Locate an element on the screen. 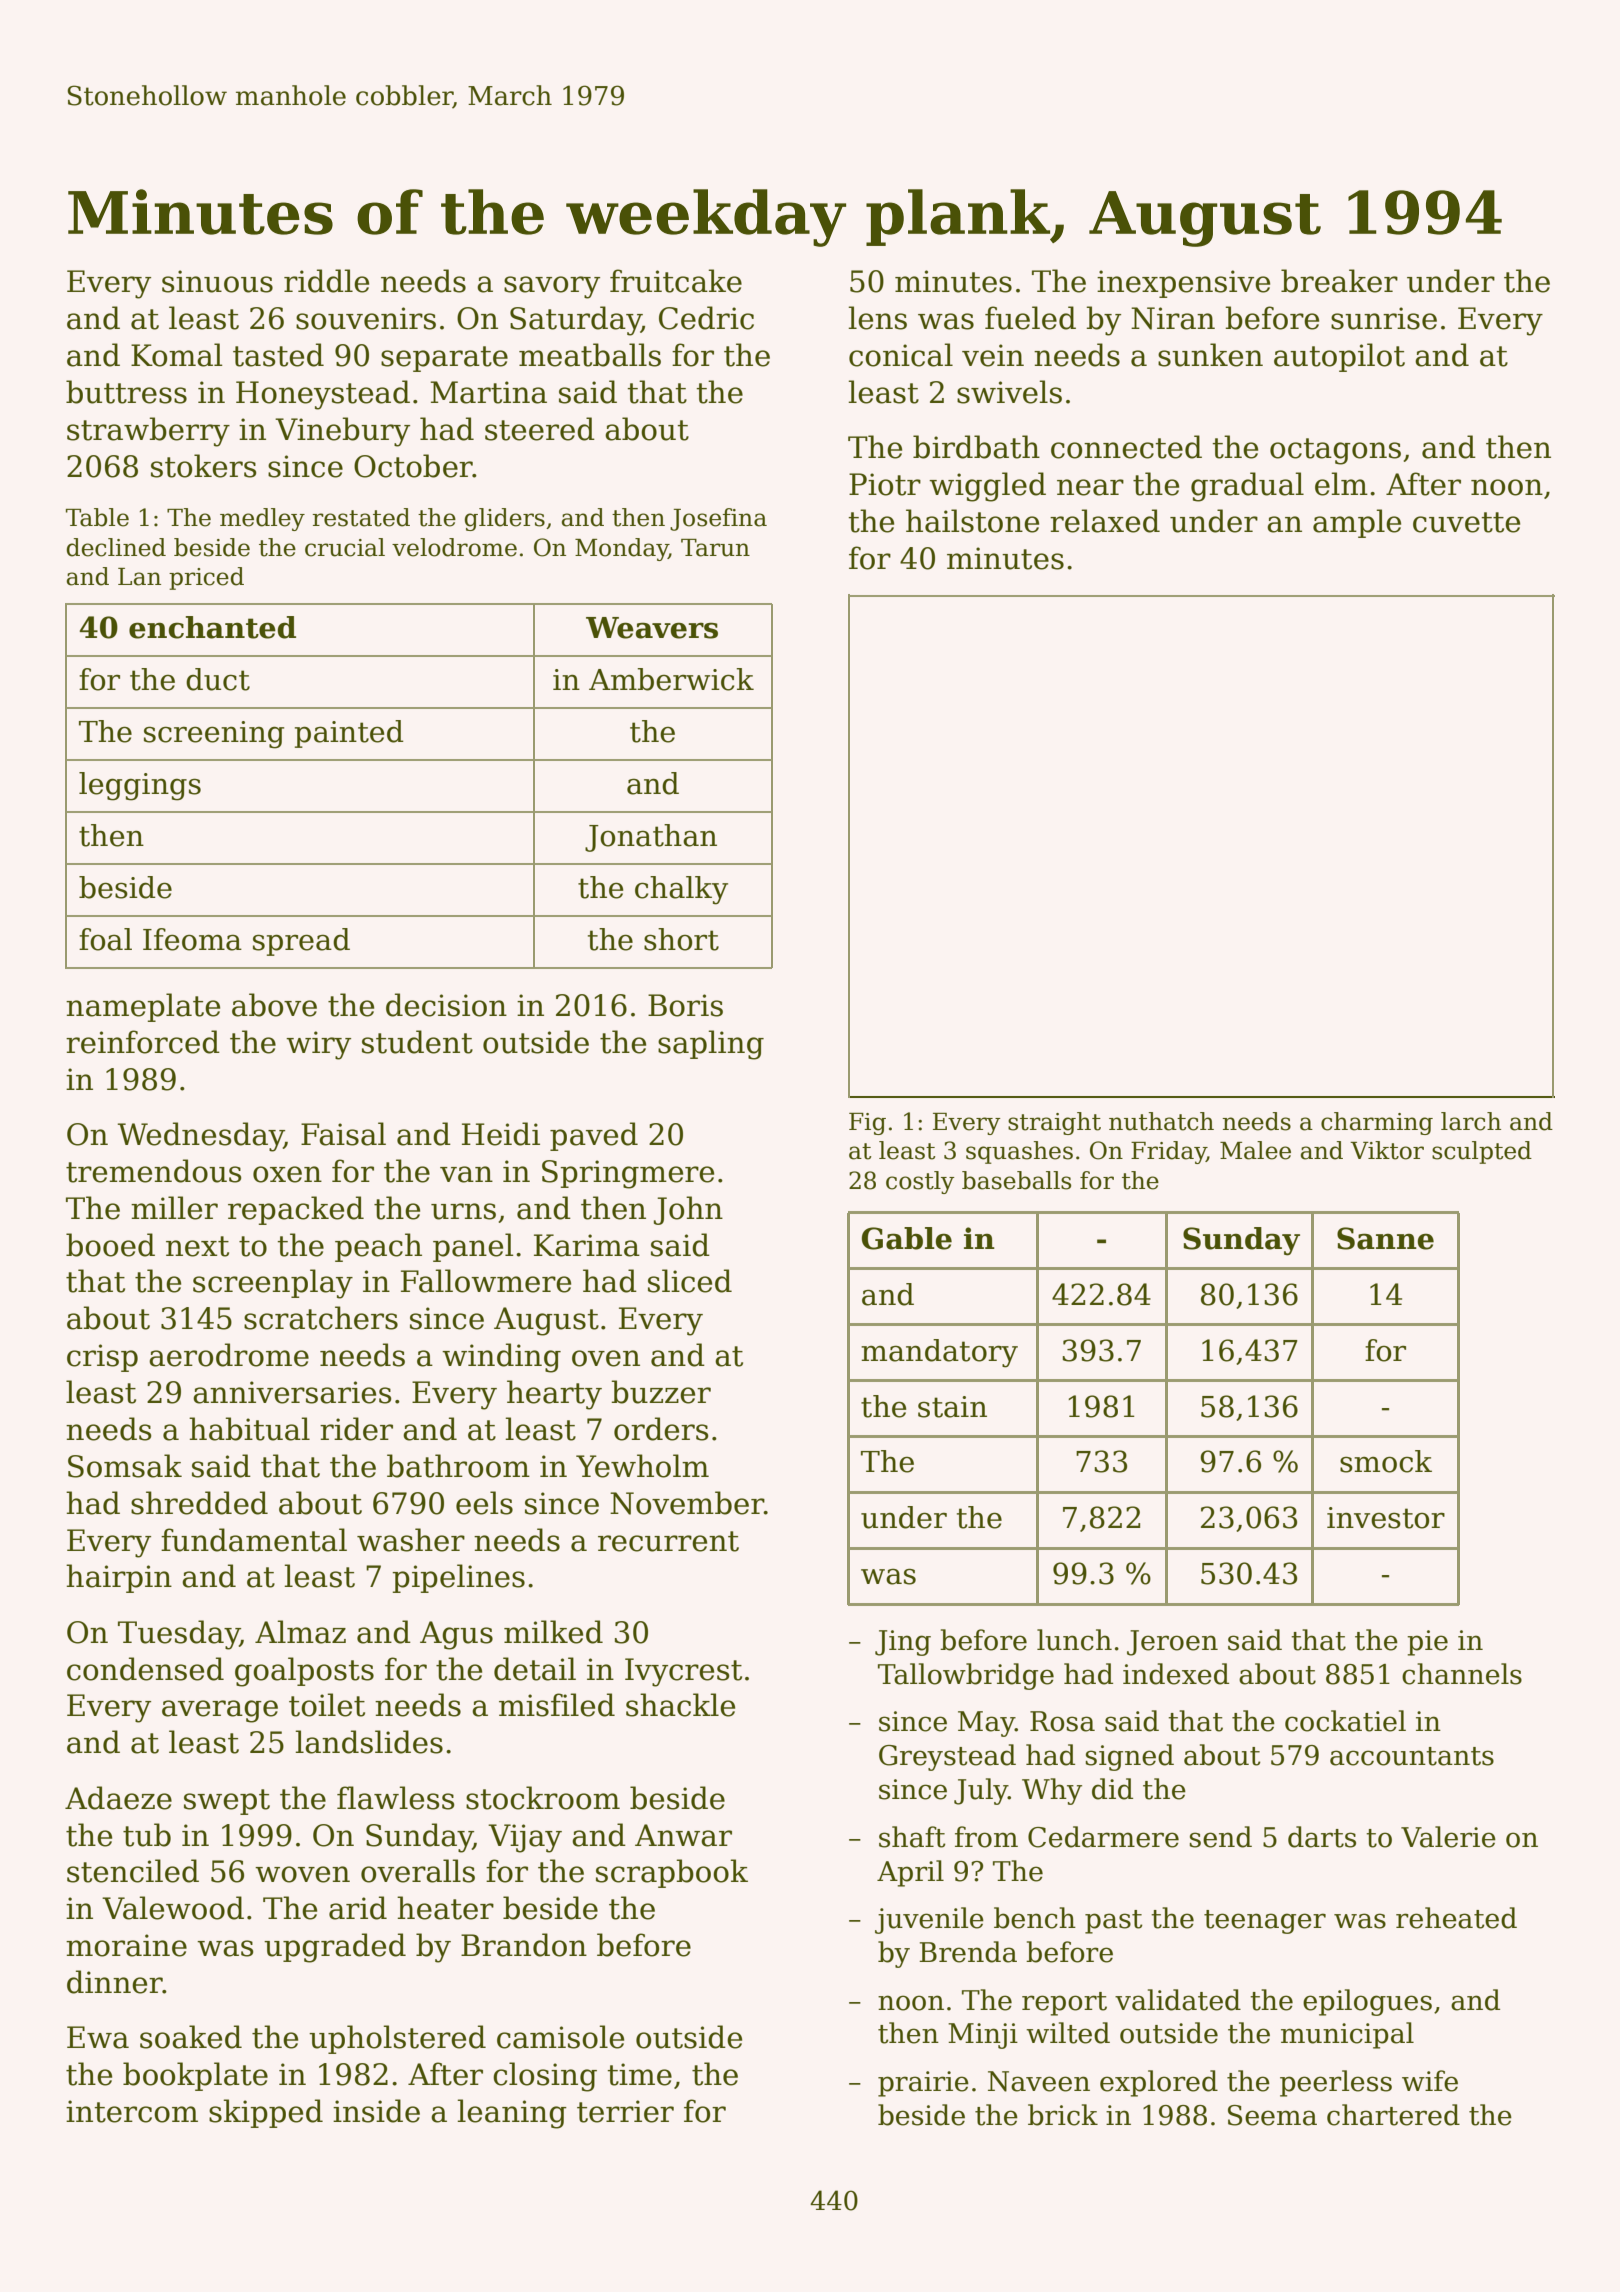  painted is located at coordinates (349, 734).
